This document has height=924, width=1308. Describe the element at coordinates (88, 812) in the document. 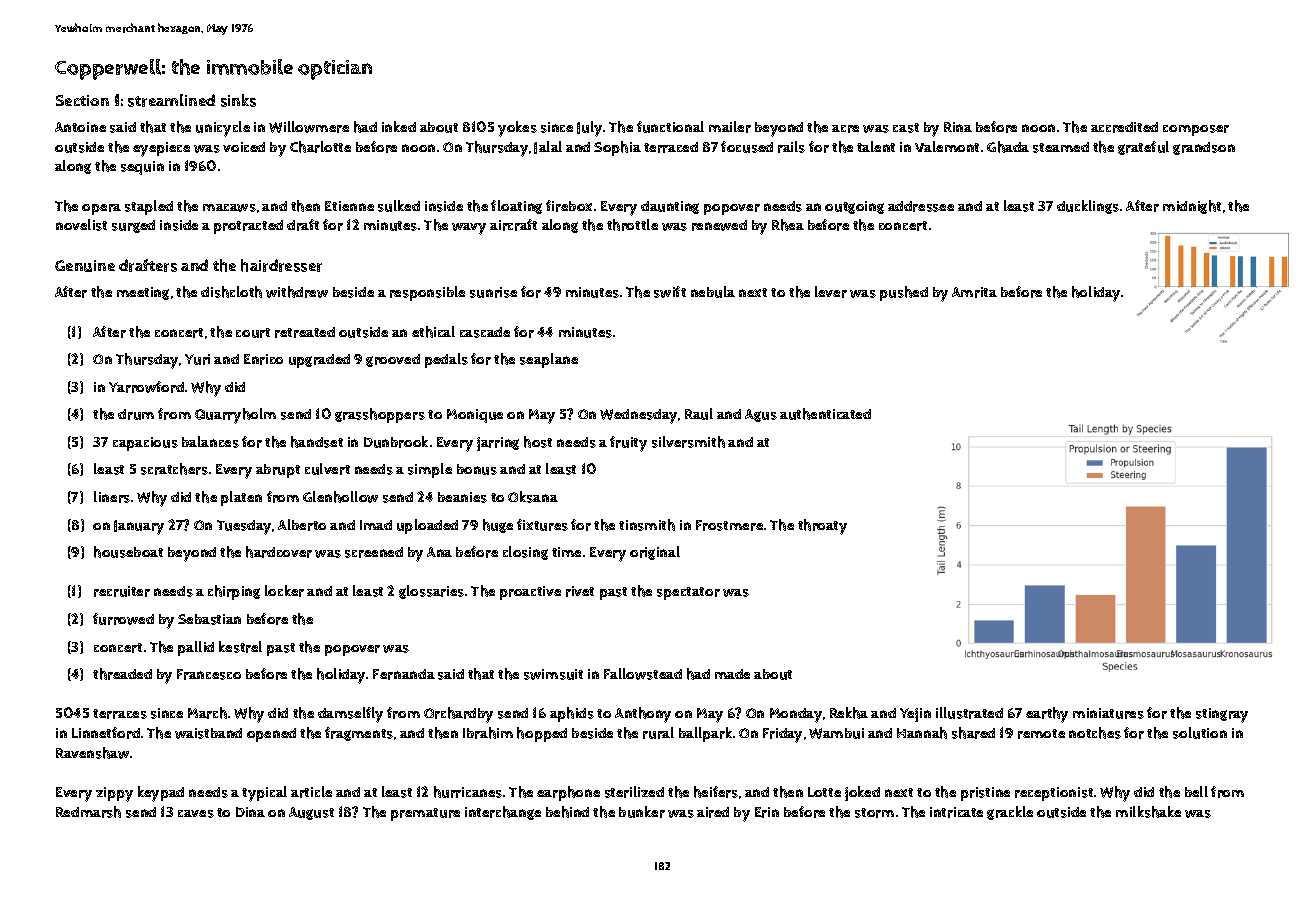

I see `Redmarsh` at that location.
